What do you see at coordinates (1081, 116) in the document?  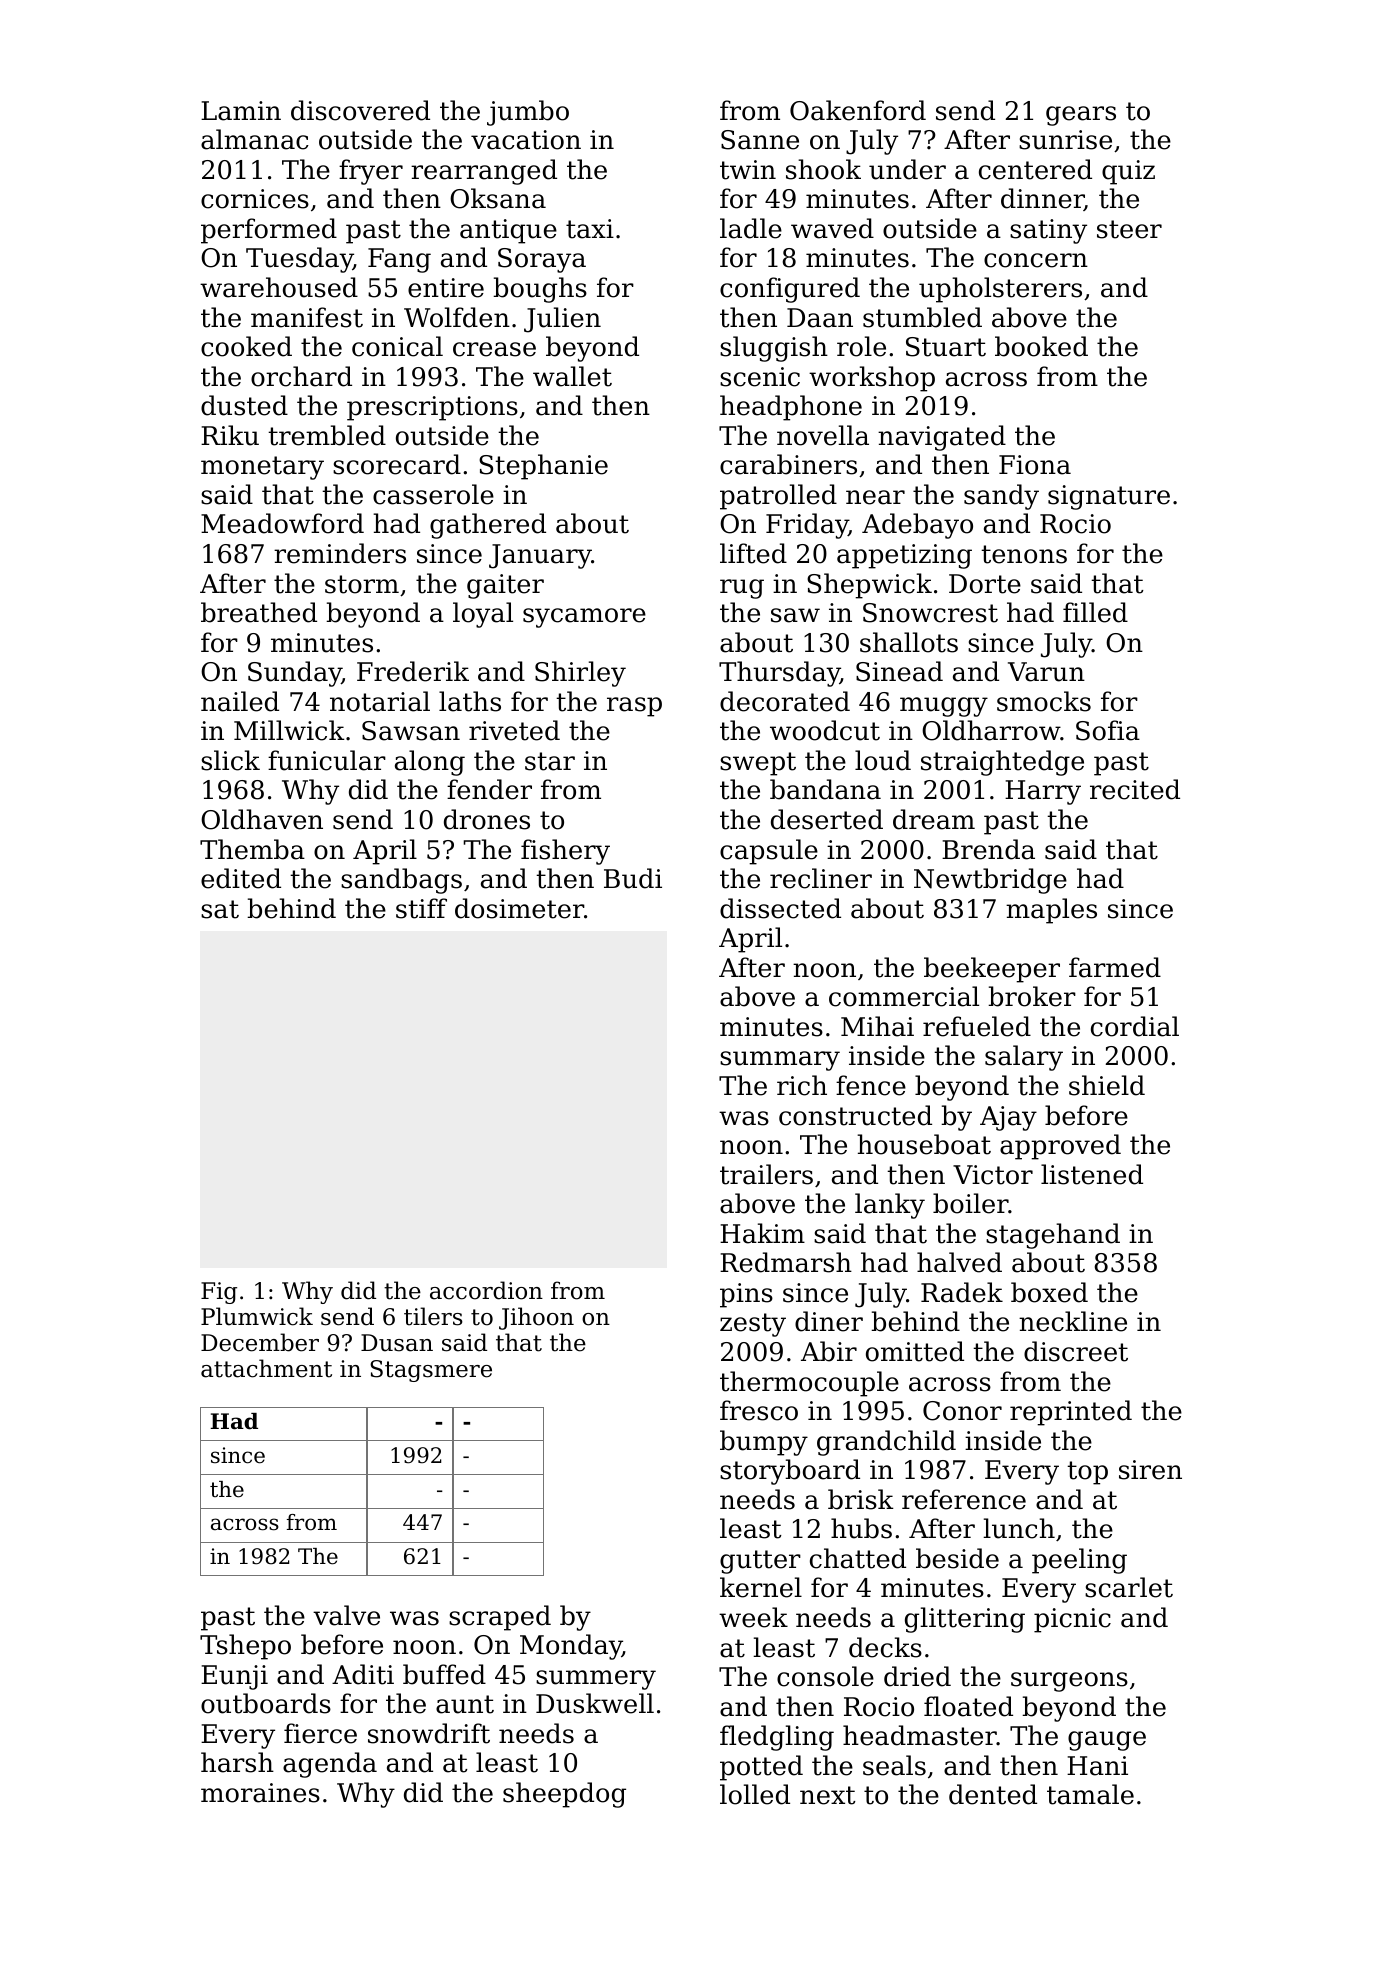 I see `gears` at bounding box center [1081, 116].
